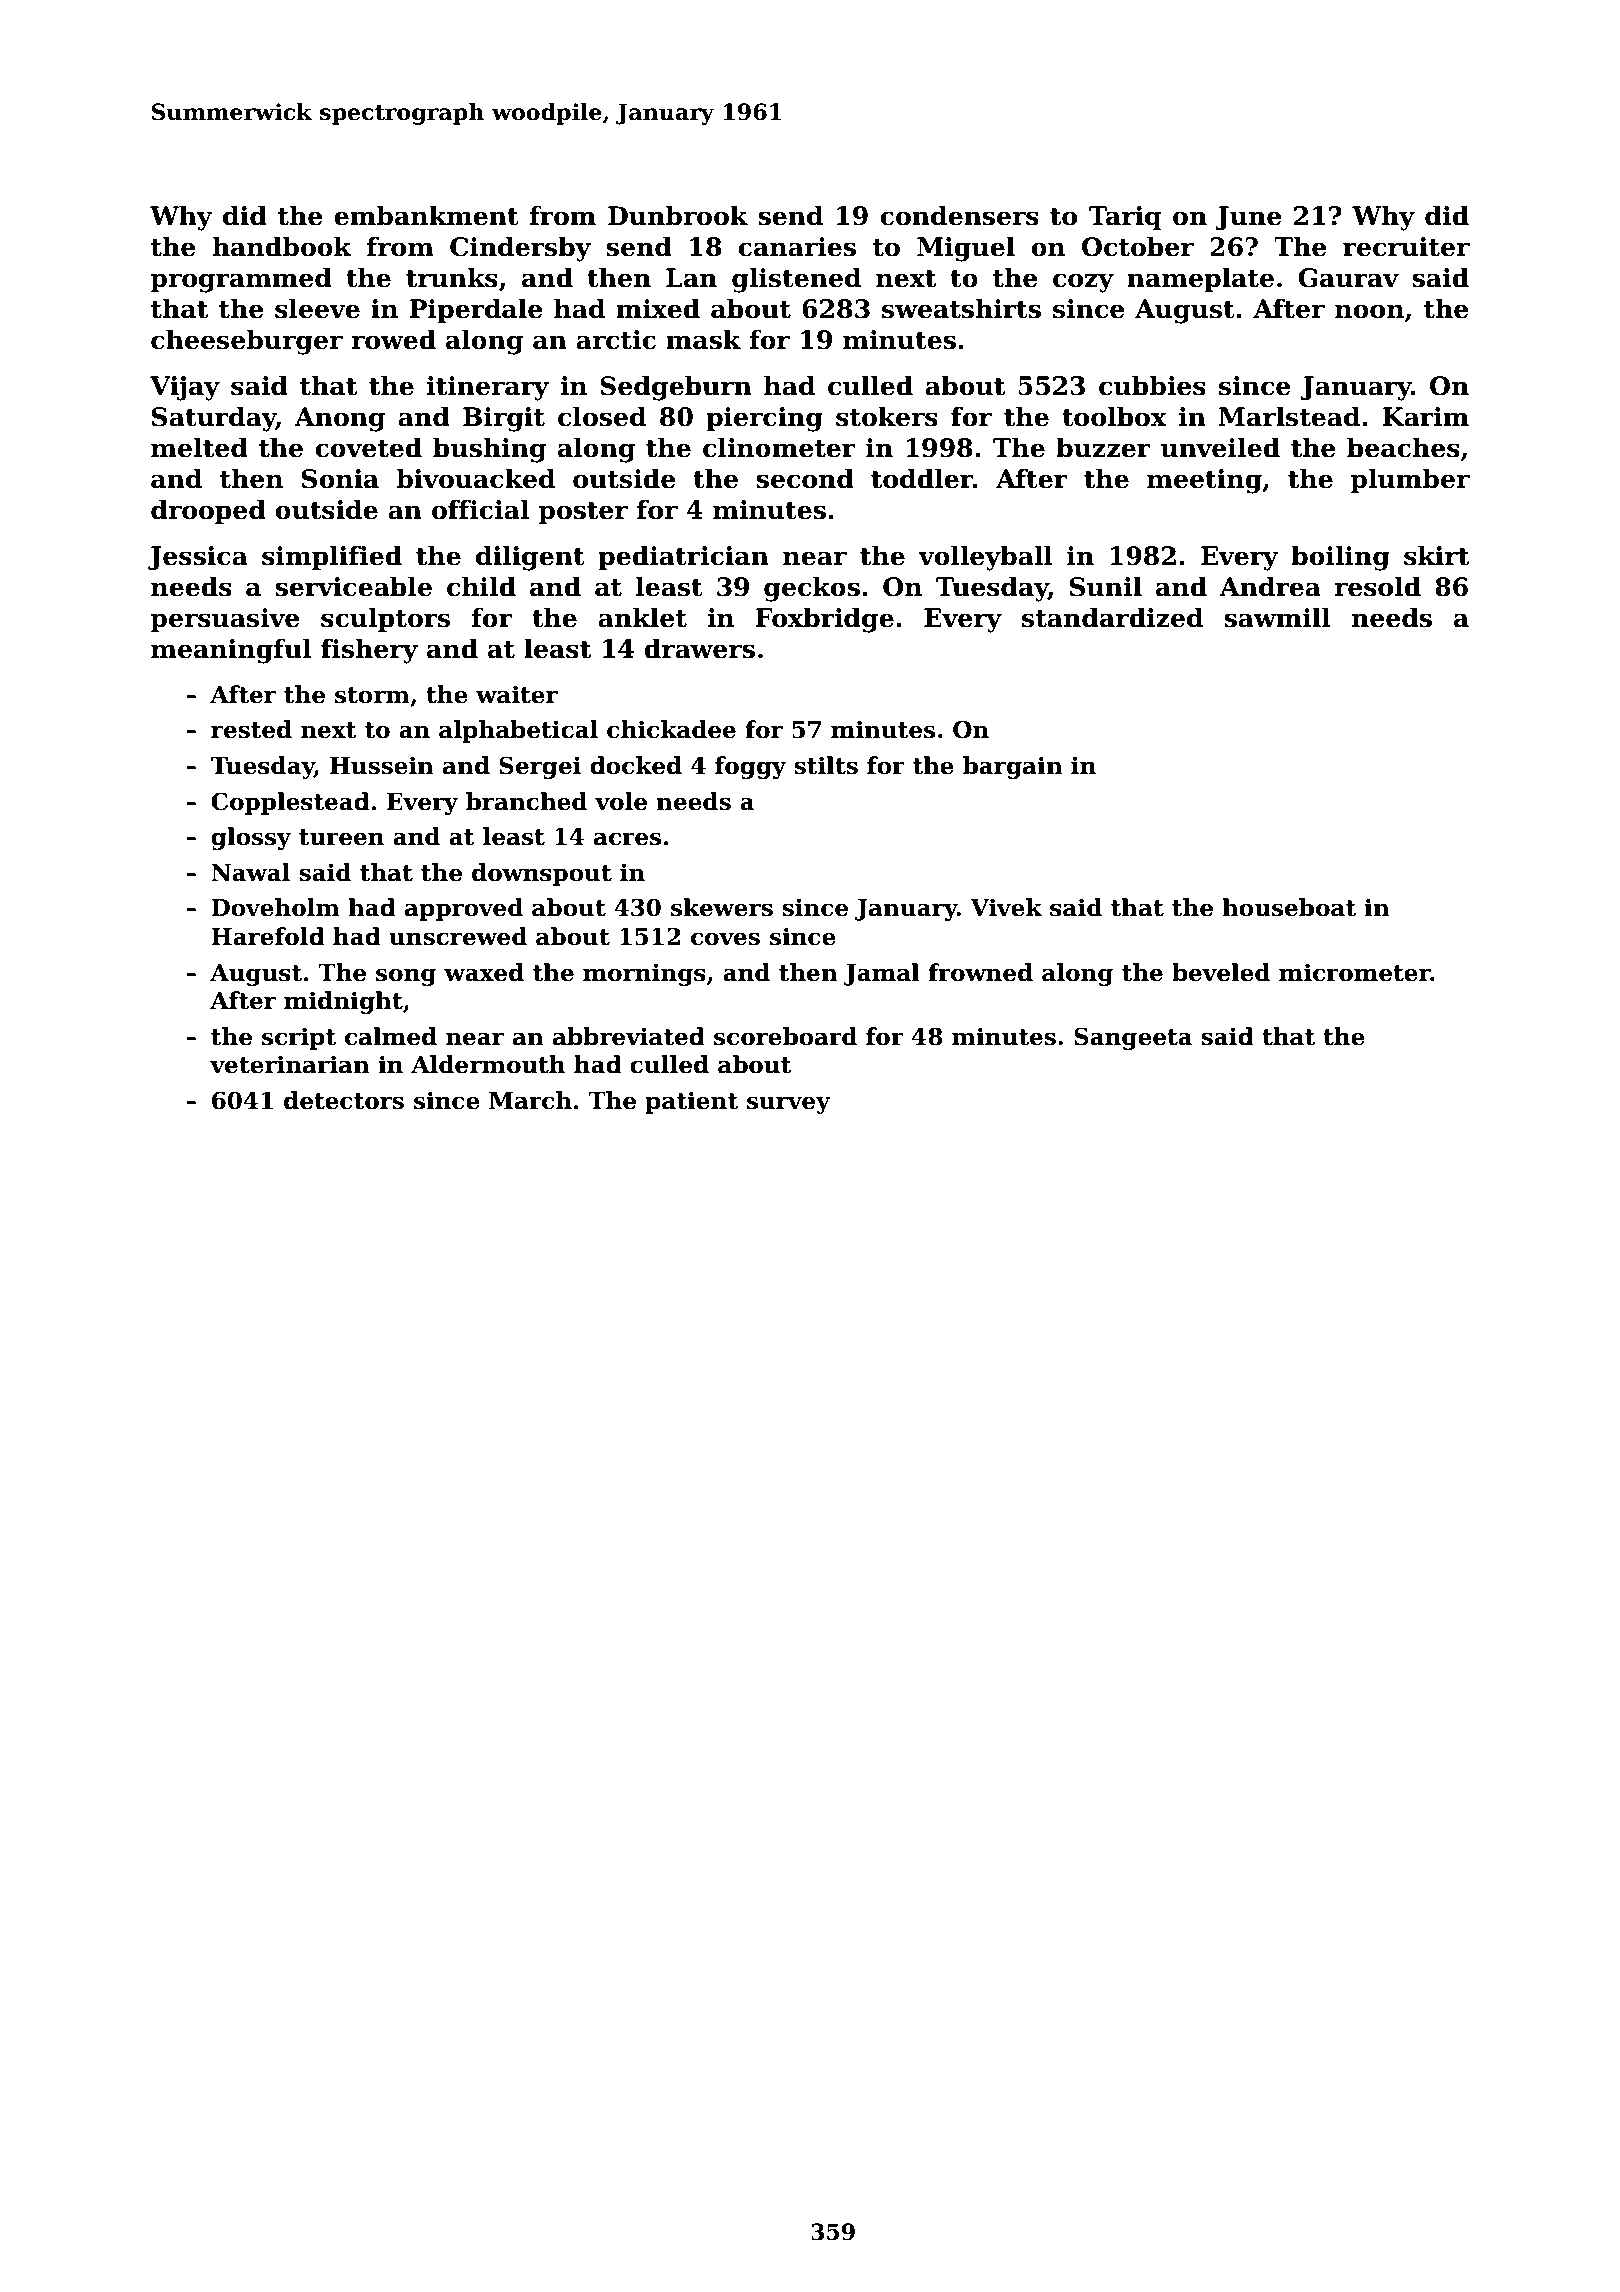 Image resolution: width=1620 pixels, height=2292 pixels. I want to click on noon, so click(1369, 311).
